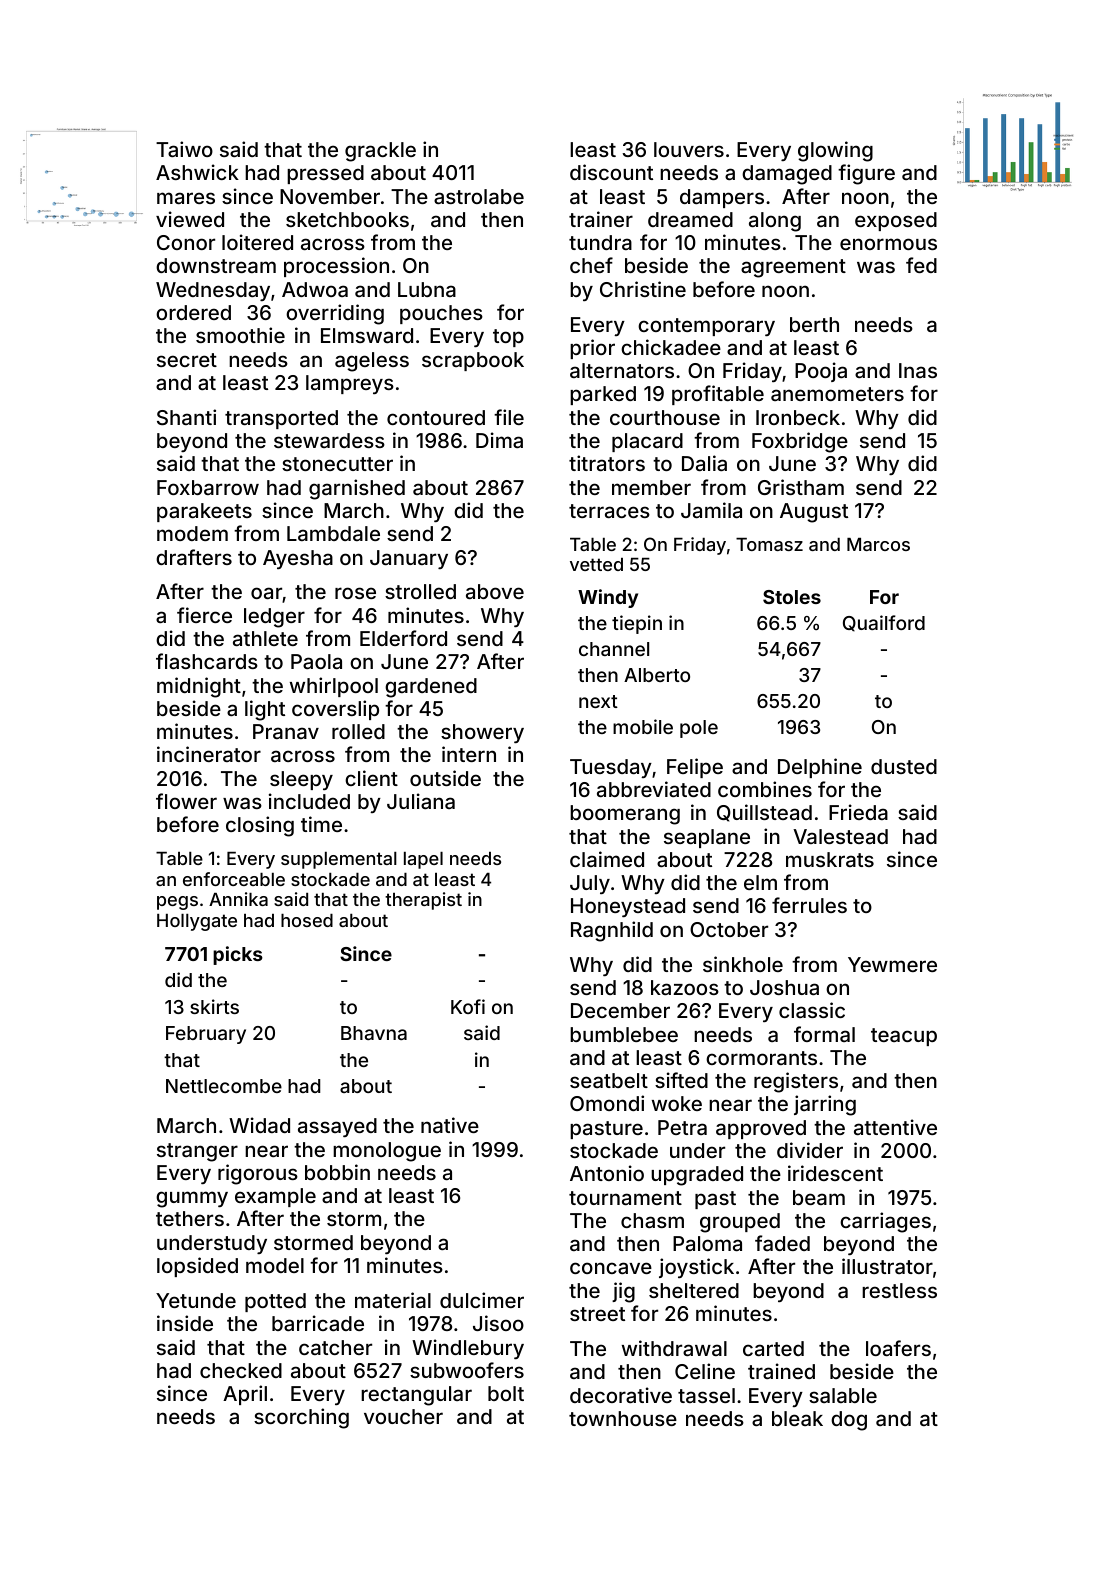 This screenshot has height=1584, width=1094. What do you see at coordinates (499, 440) in the screenshot?
I see `Dima` at bounding box center [499, 440].
